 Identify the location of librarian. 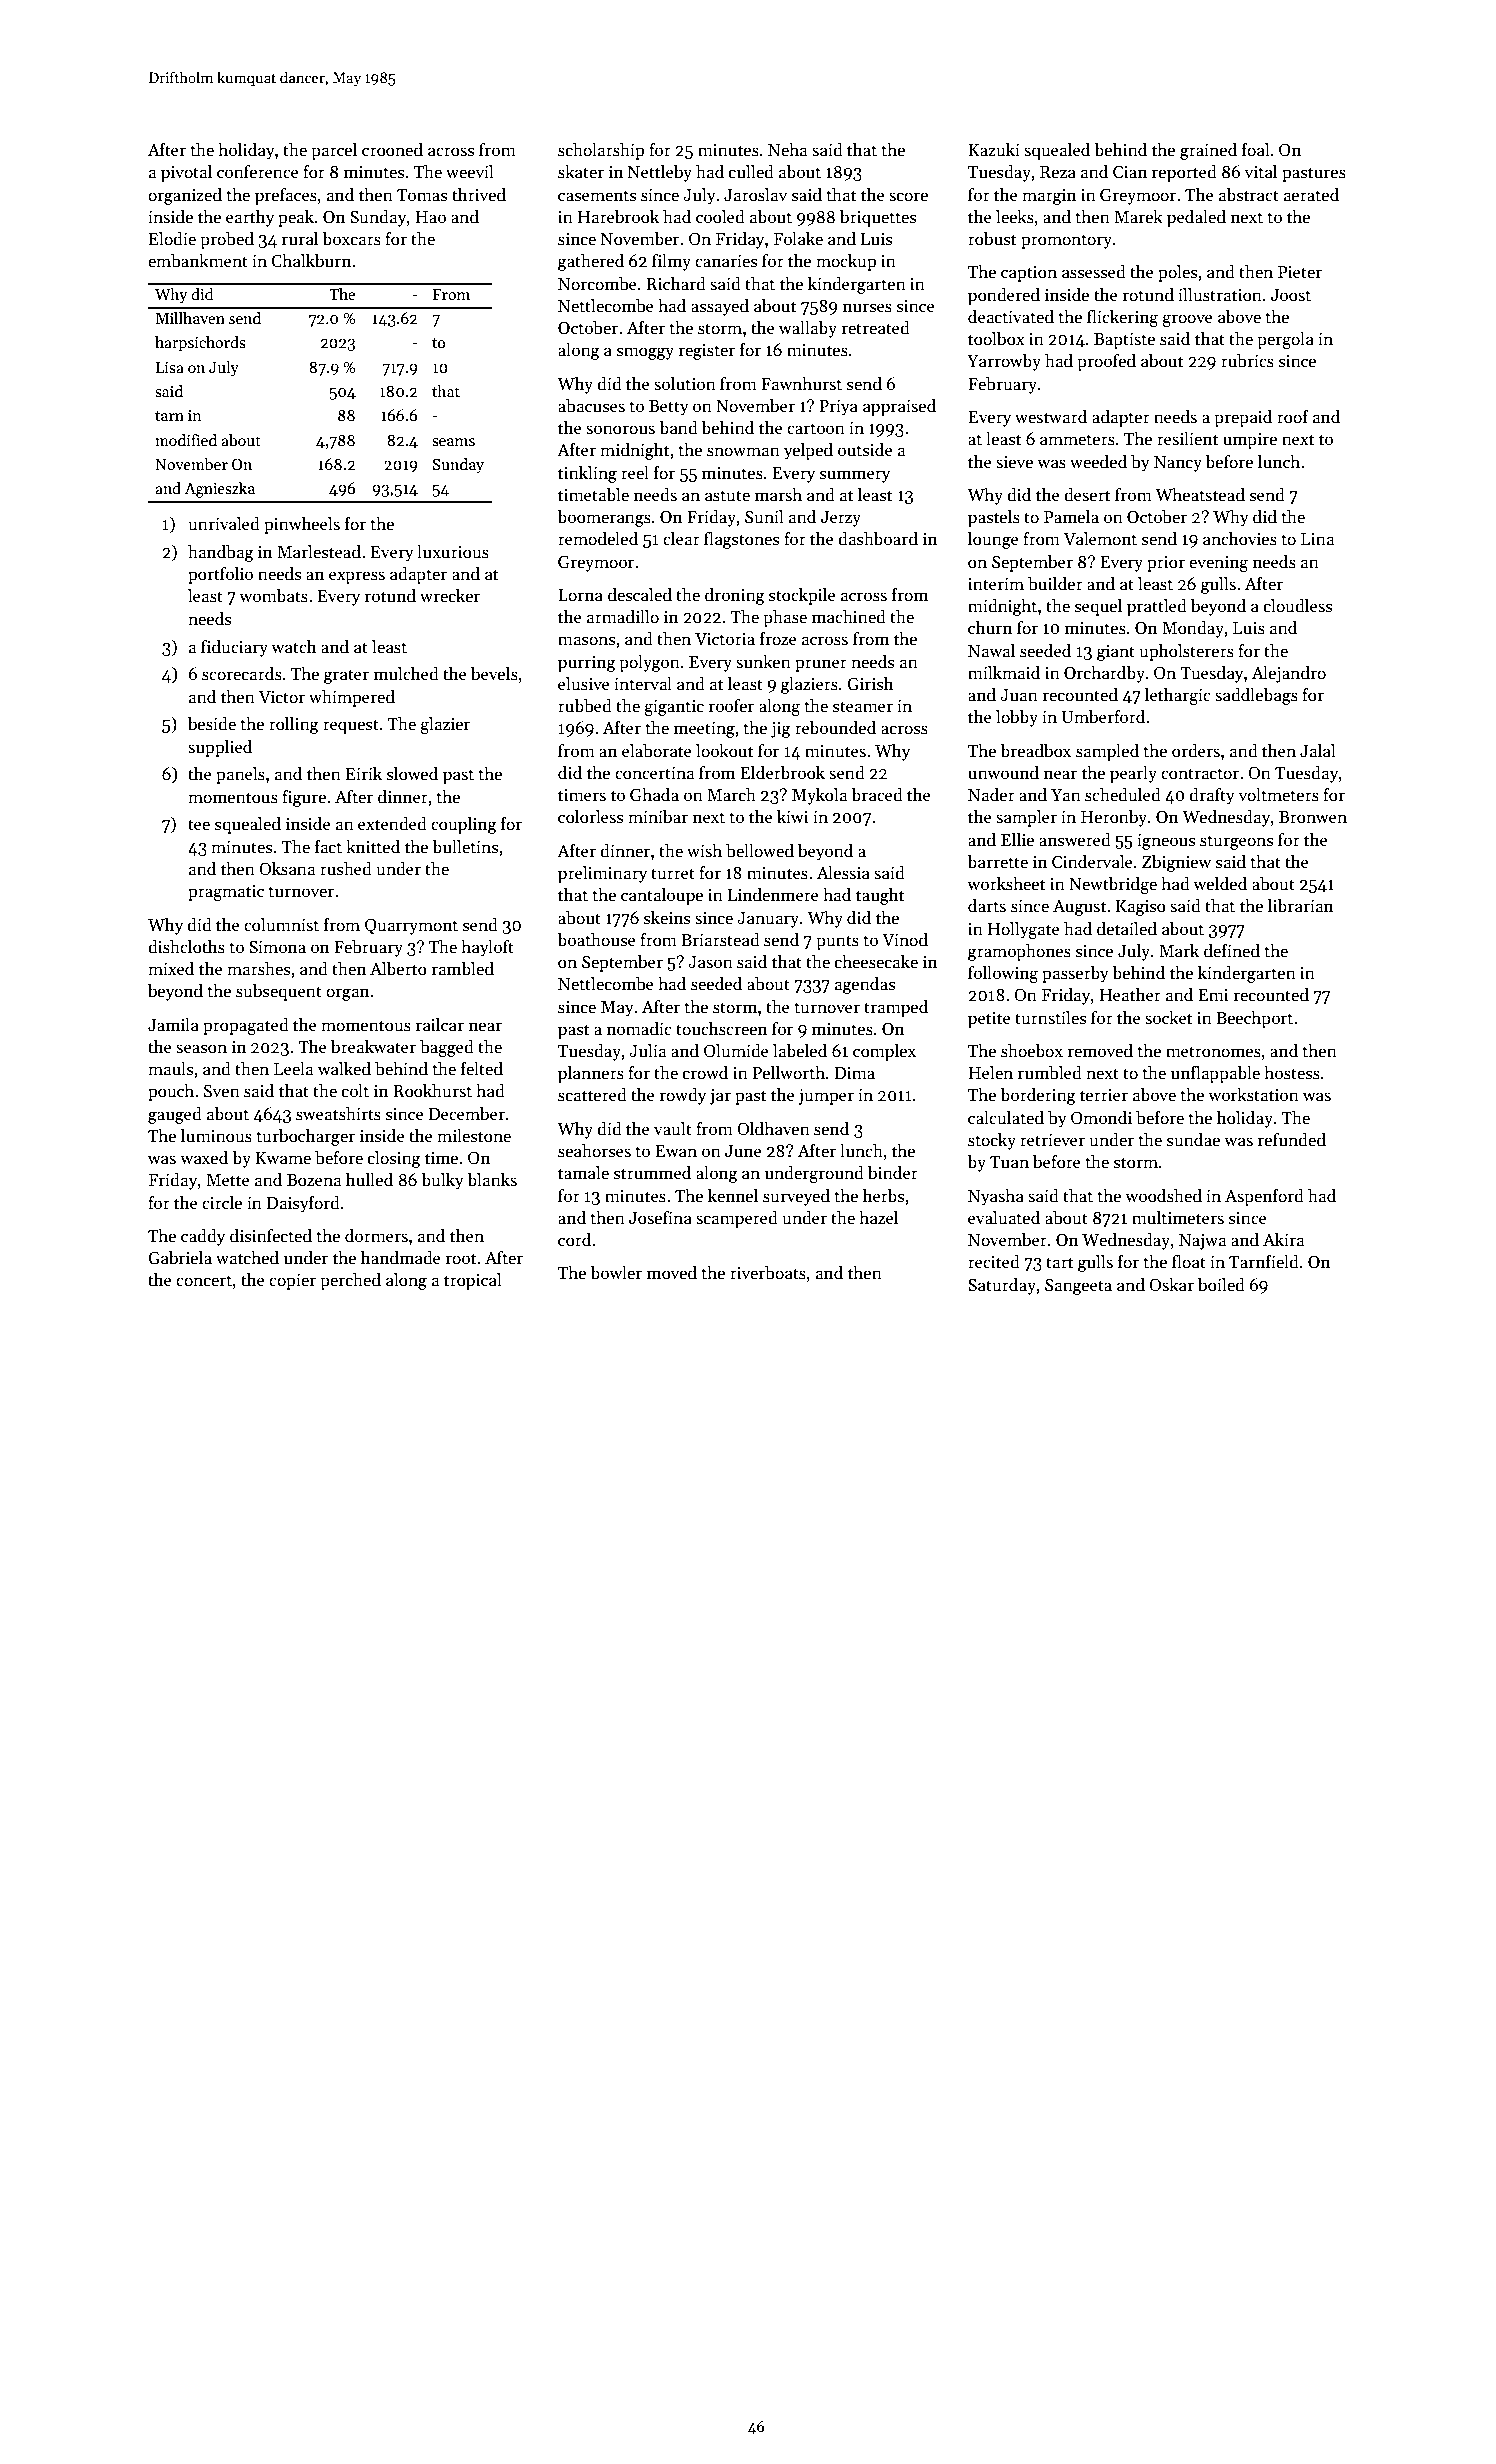
(1300, 906).
